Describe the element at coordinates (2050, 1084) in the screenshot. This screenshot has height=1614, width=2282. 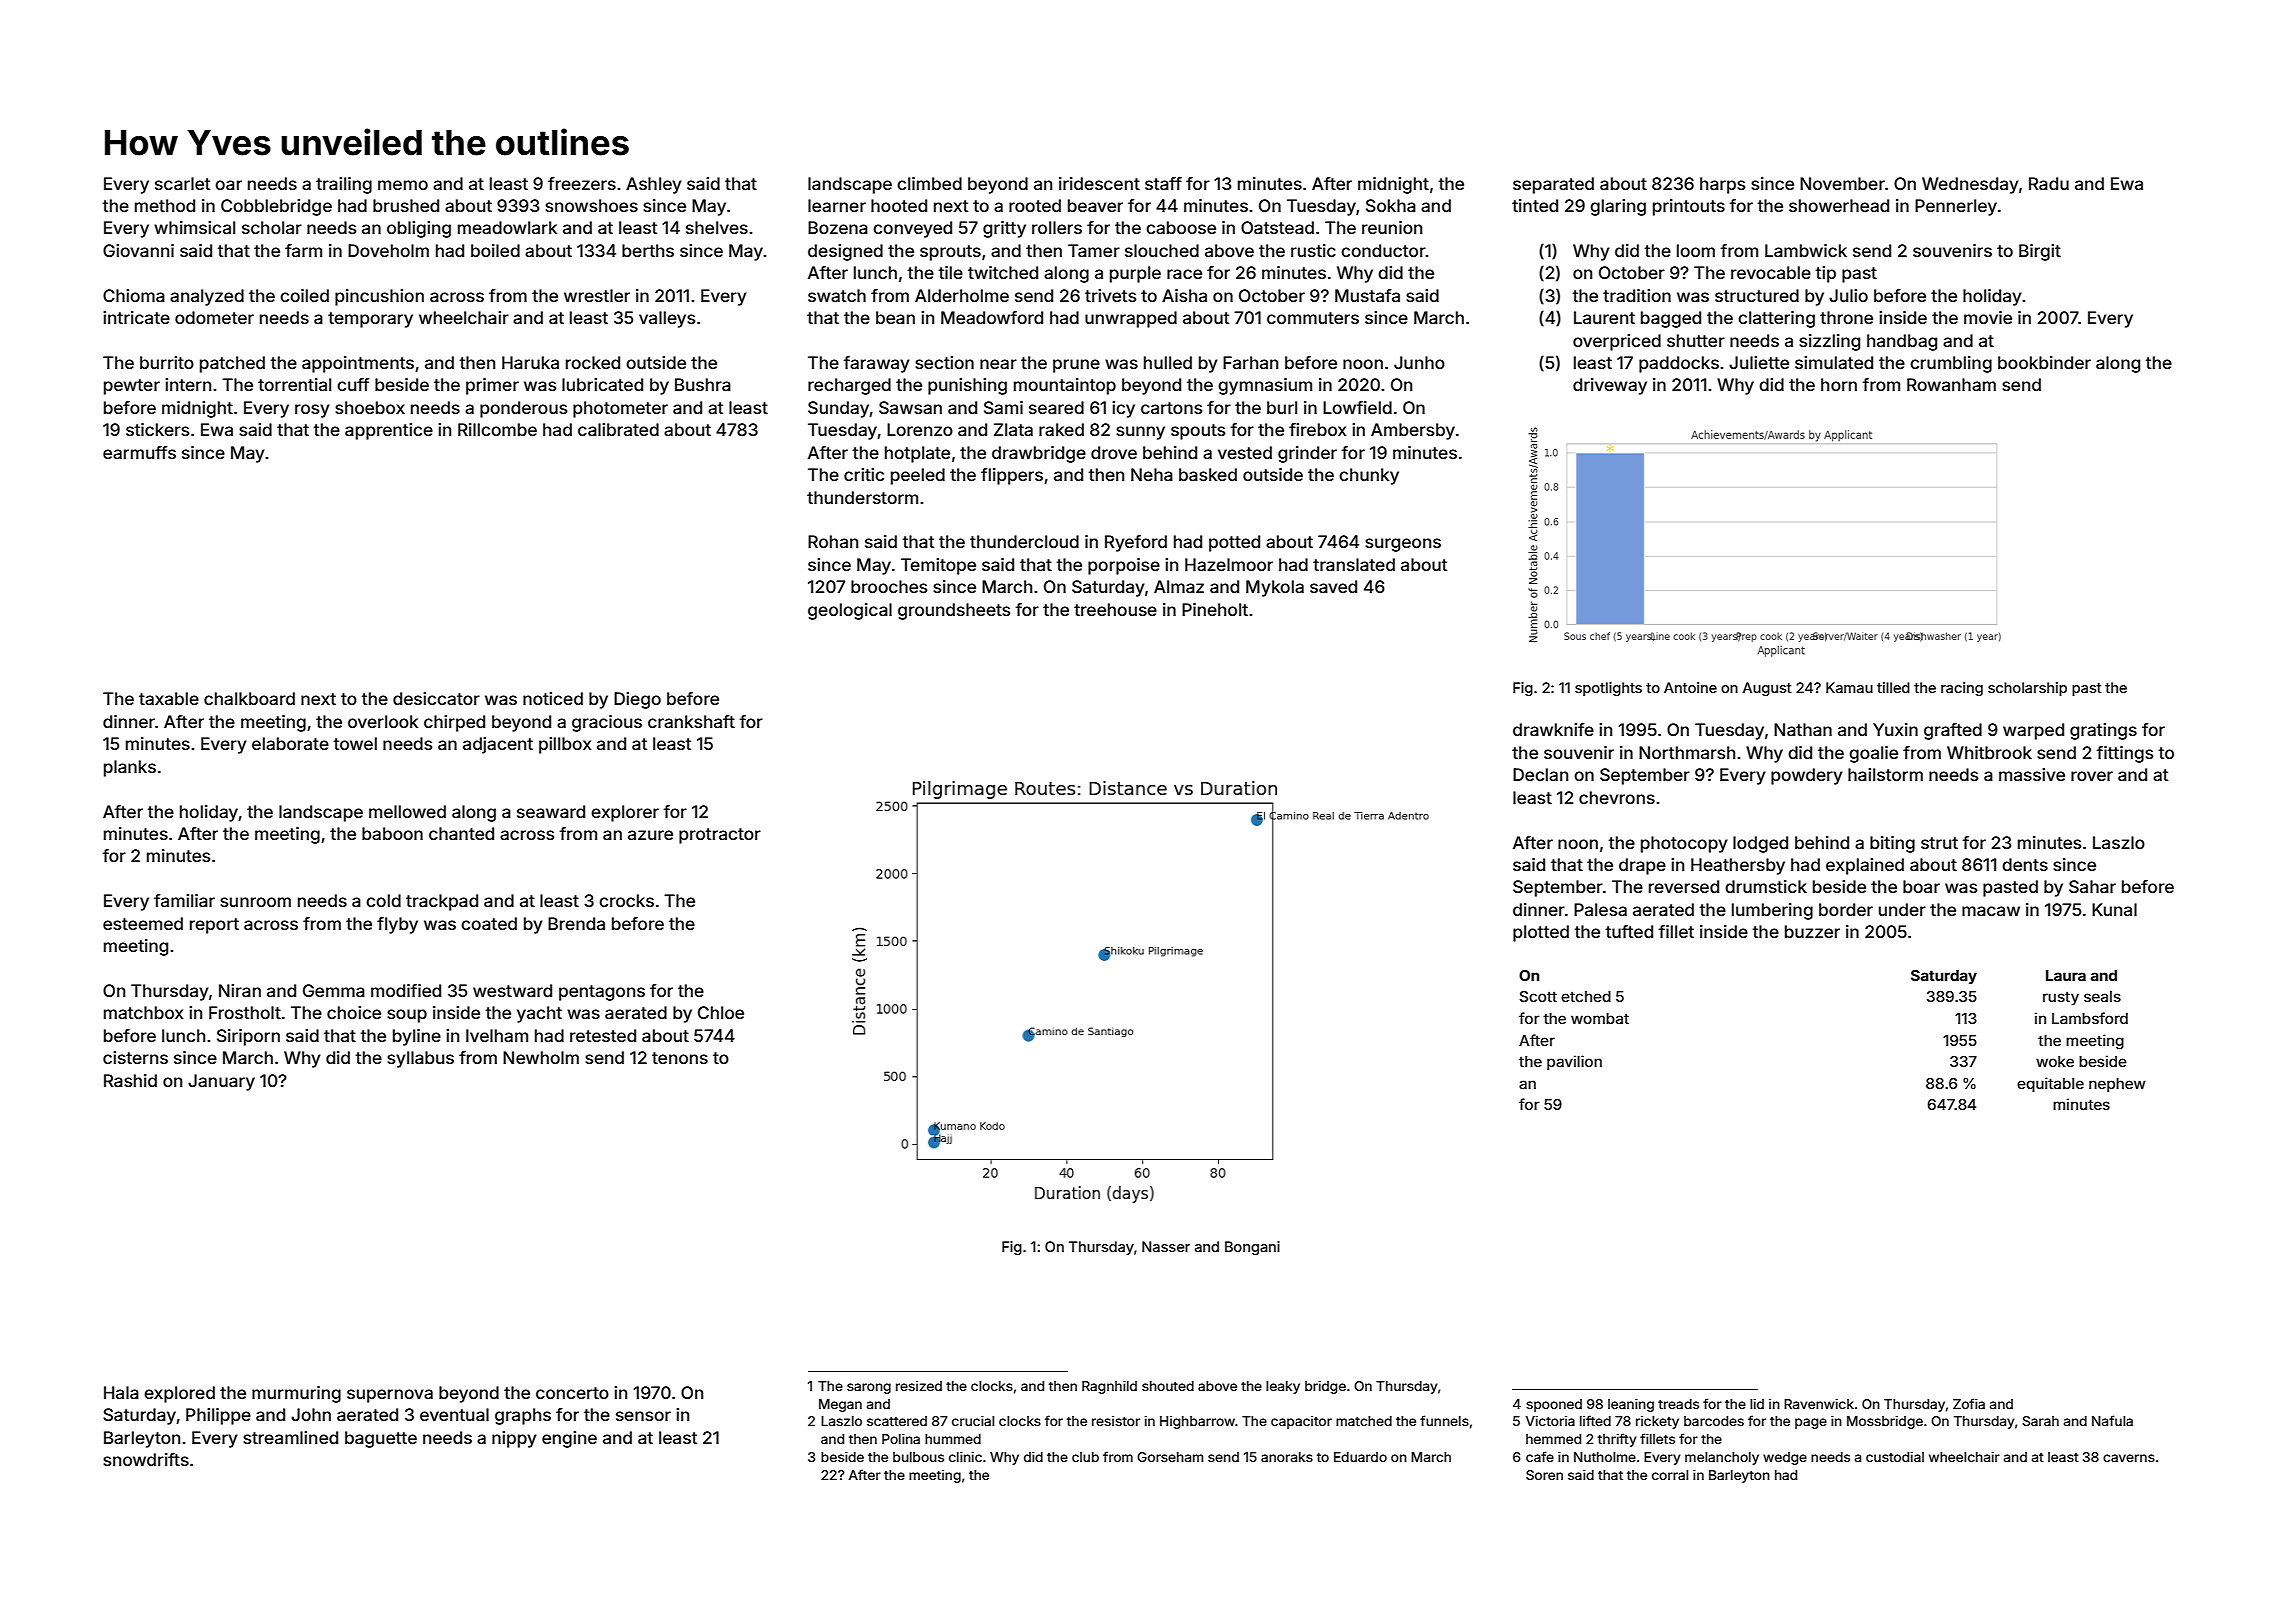
I see `equitable` at that location.
